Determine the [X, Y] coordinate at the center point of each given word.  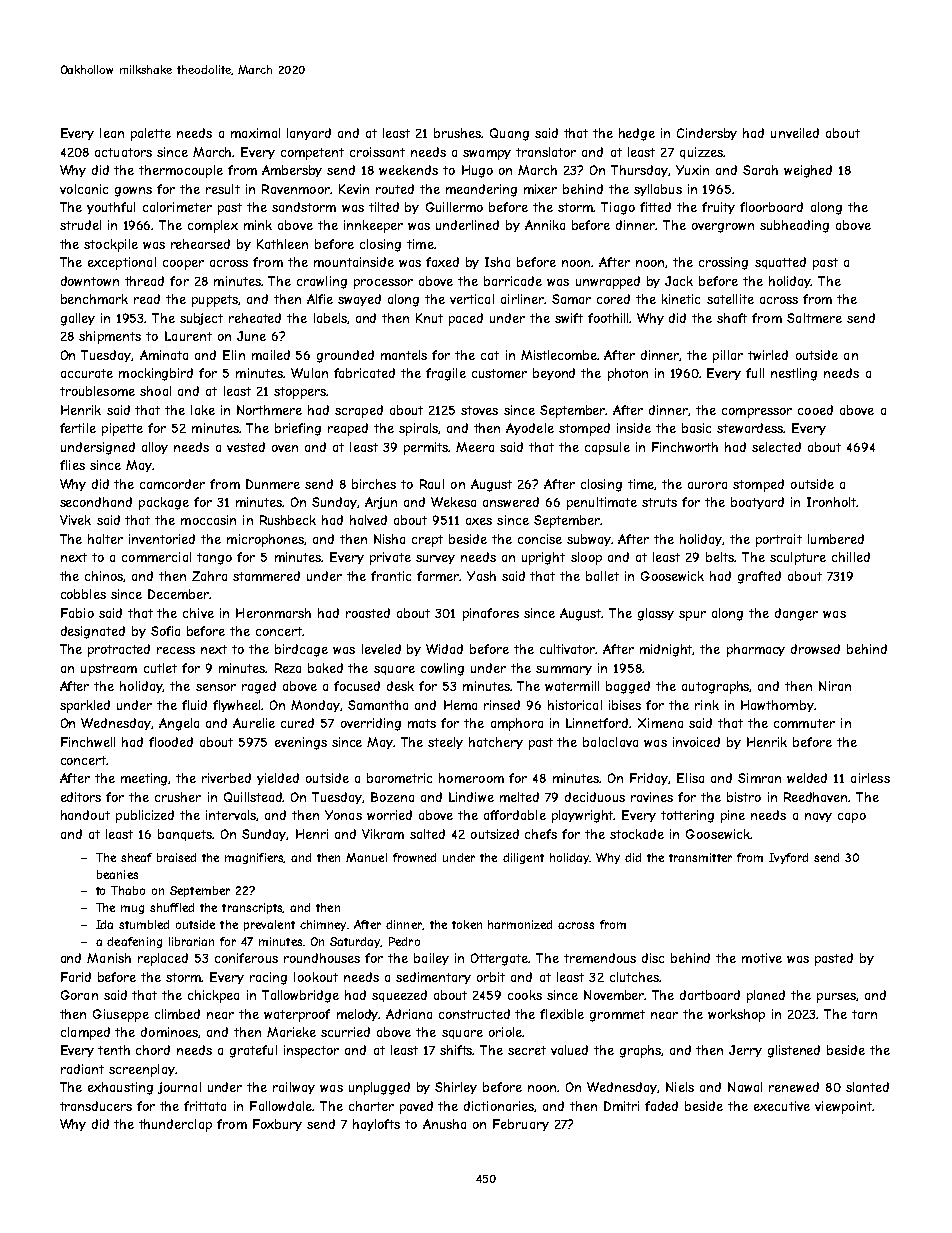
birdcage [301, 650]
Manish [109, 958]
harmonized [520, 924]
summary [564, 670]
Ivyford [788, 858]
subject [201, 319]
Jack [679, 281]
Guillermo [454, 207]
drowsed [815, 649]
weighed [808, 171]
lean [112, 133]
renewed [794, 1087]
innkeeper [373, 226]
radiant [82, 1069]
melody [358, 1015]
